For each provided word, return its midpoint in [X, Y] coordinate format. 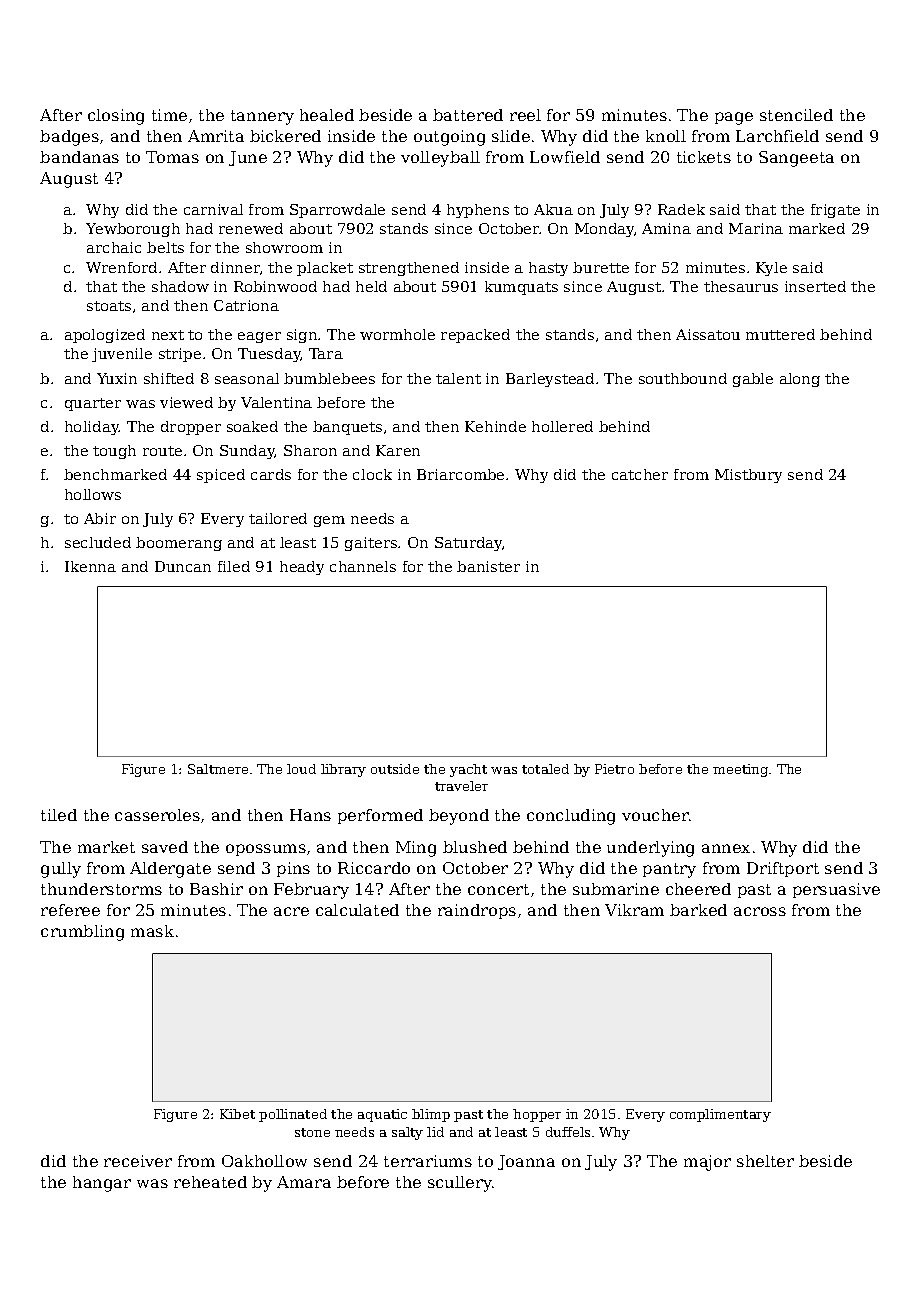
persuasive [836, 890]
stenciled [796, 115]
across [760, 911]
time [169, 115]
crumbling [82, 933]
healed [327, 115]
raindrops [477, 911]
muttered [780, 334]
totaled [545, 769]
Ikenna [90, 566]
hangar [102, 1184]
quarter [93, 404]
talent [458, 378]
